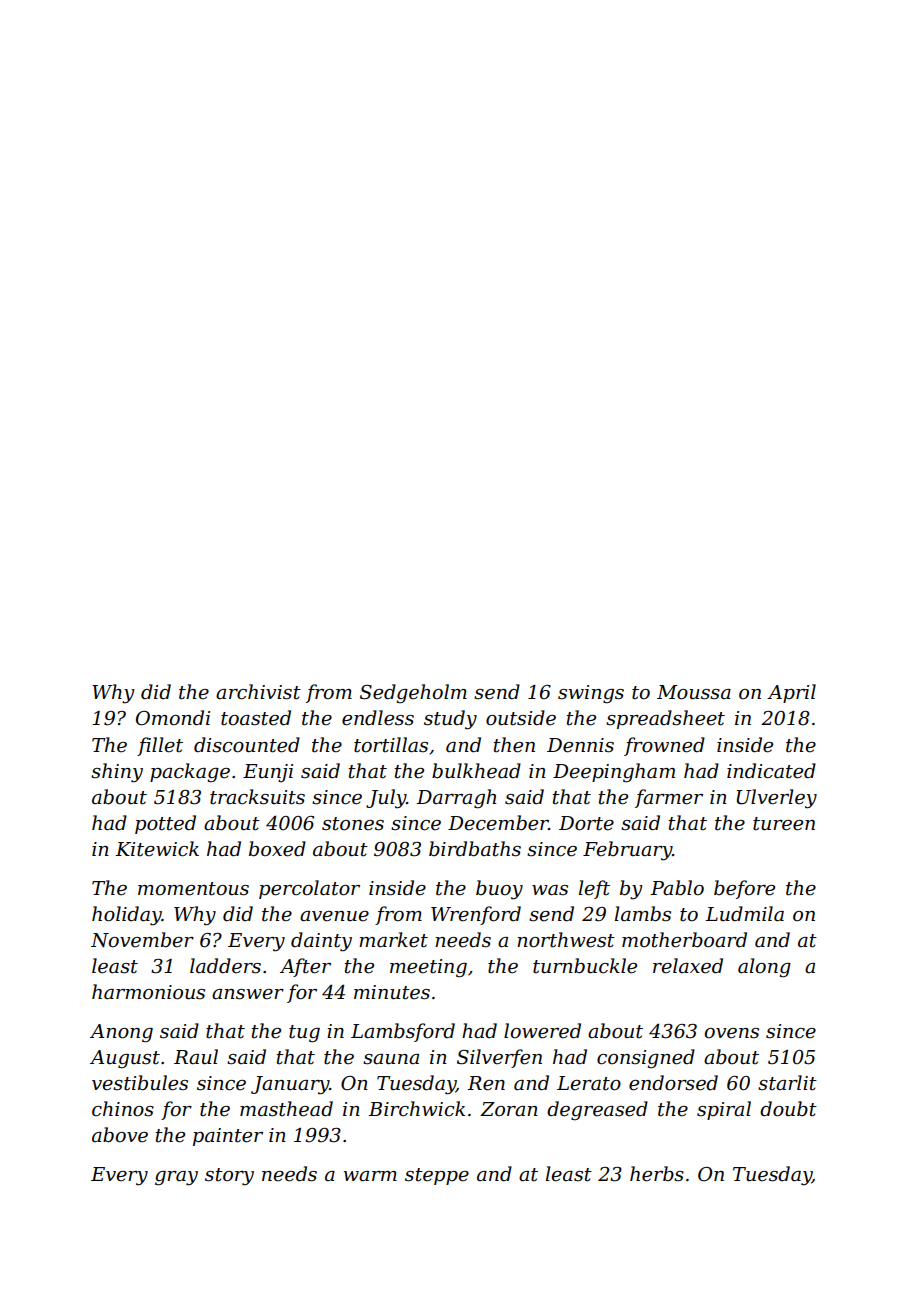 The width and height of the screenshot is (908, 1316). Describe the element at coordinates (247, 745) in the screenshot. I see `discounted` at that location.
